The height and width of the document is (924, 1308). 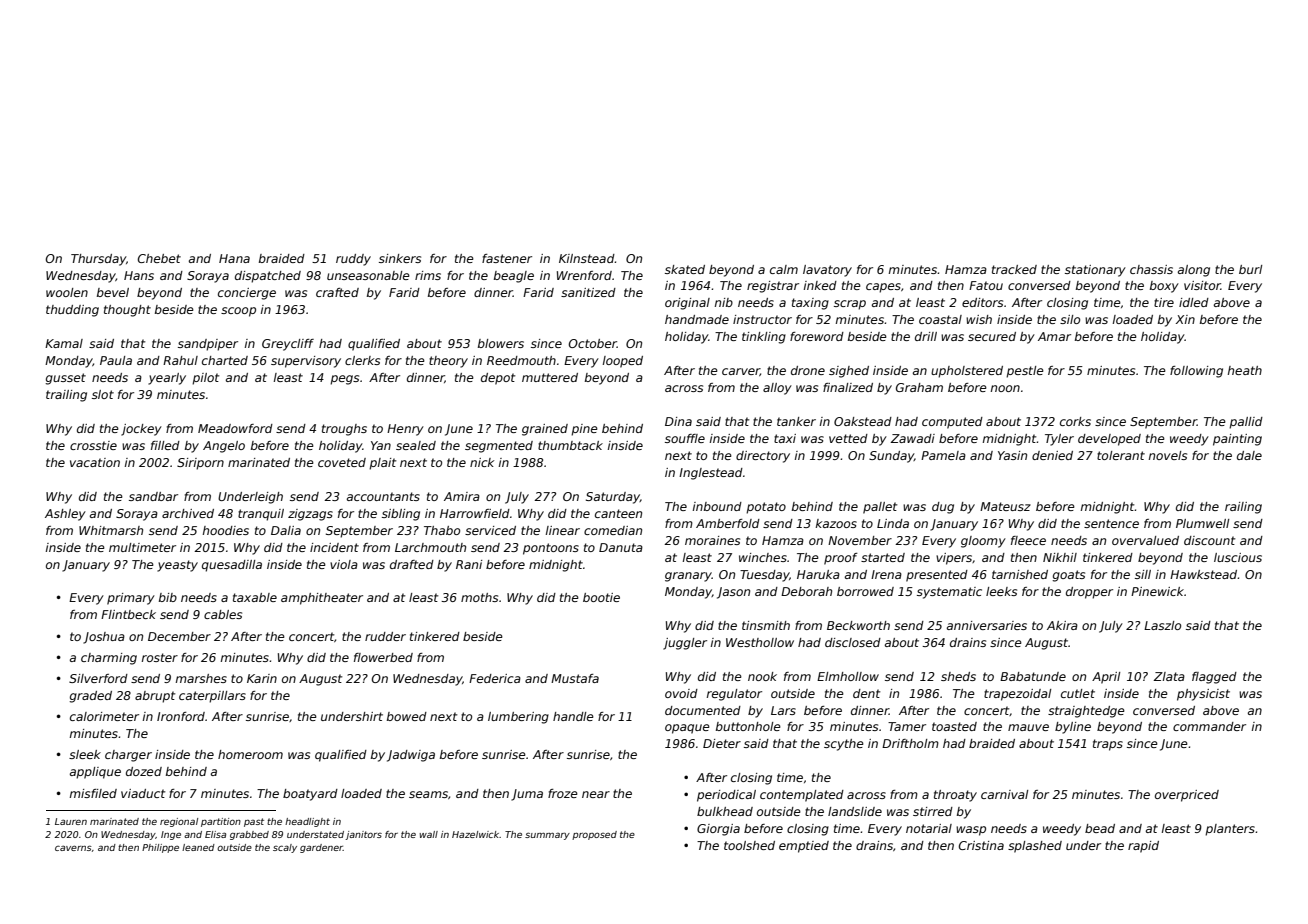 I want to click on Meadowford, so click(x=235, y=428).
